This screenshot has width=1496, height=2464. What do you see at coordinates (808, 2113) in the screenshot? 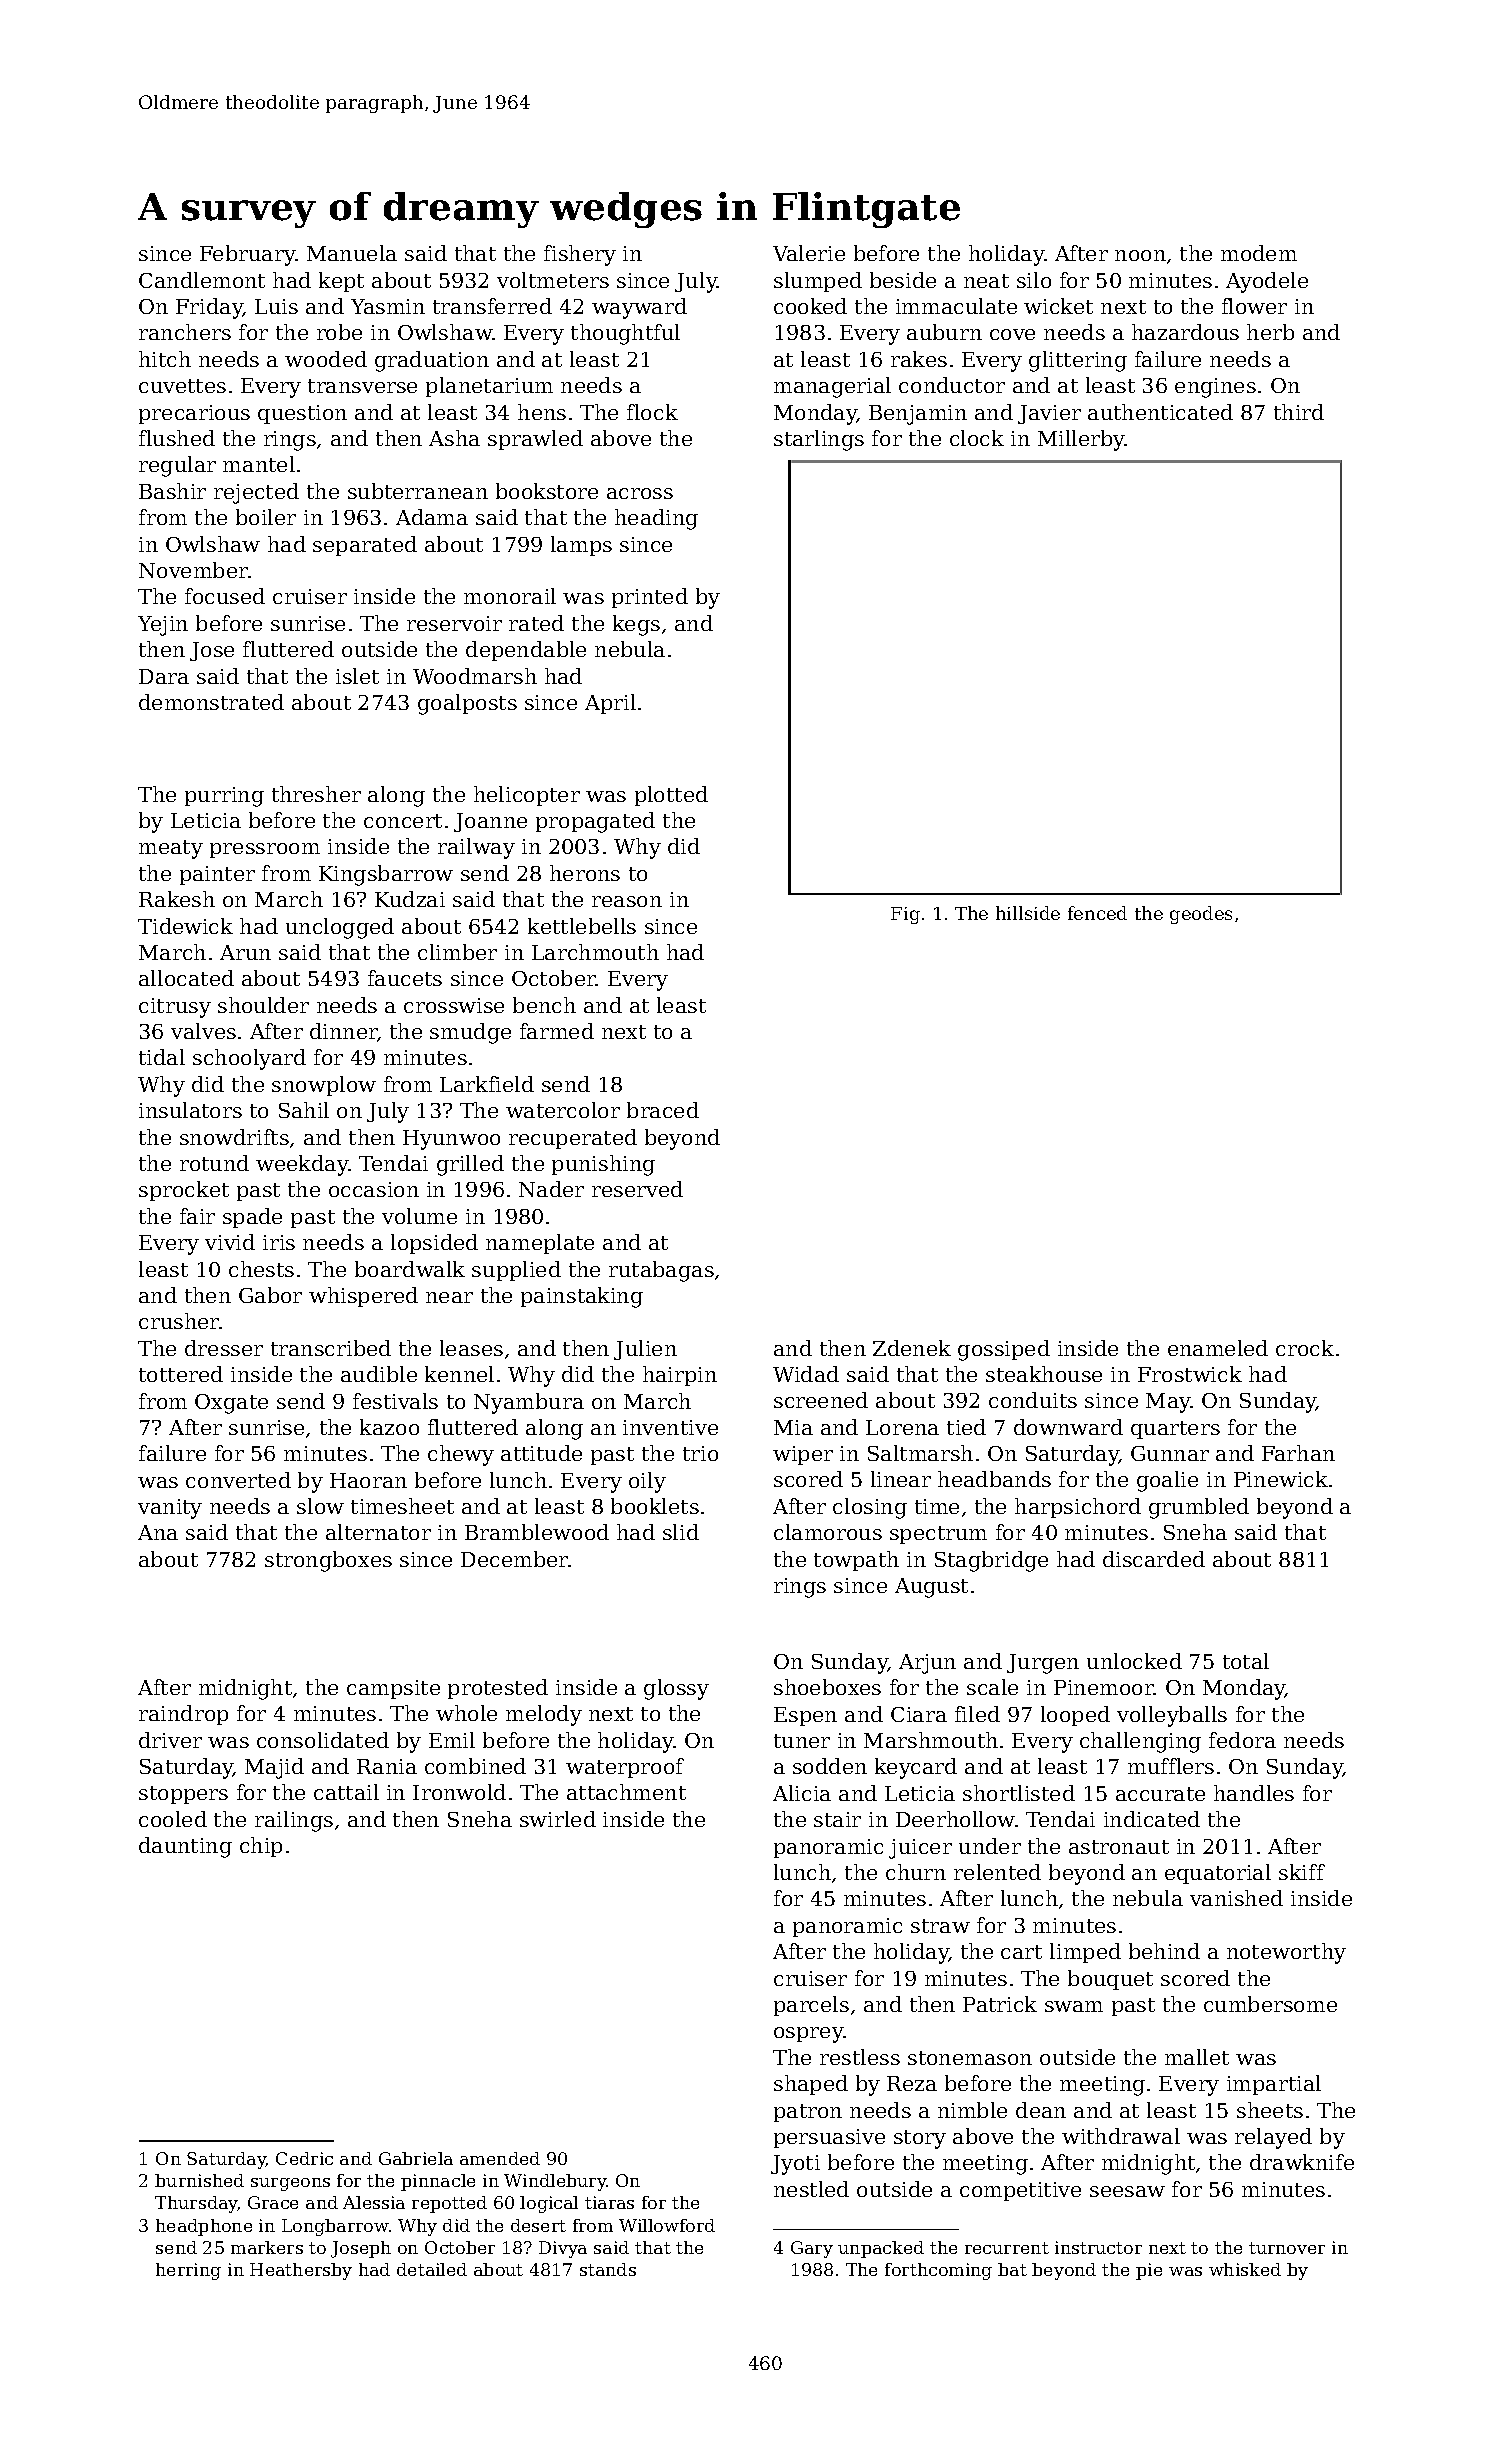
I see `patron` at bounding box center [808, 2113].
